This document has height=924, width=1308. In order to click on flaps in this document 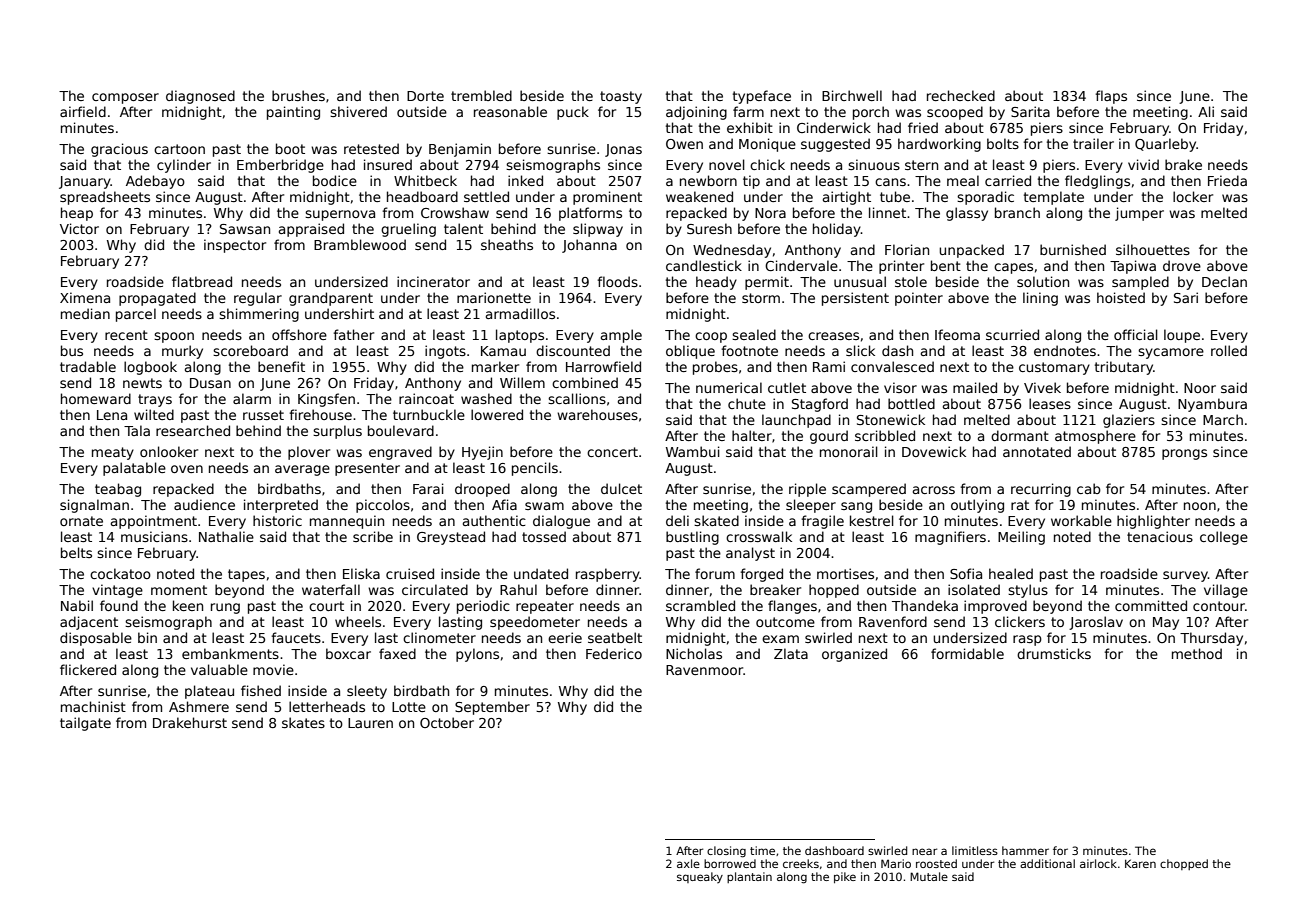, I will do `click(1111, 97)`.
